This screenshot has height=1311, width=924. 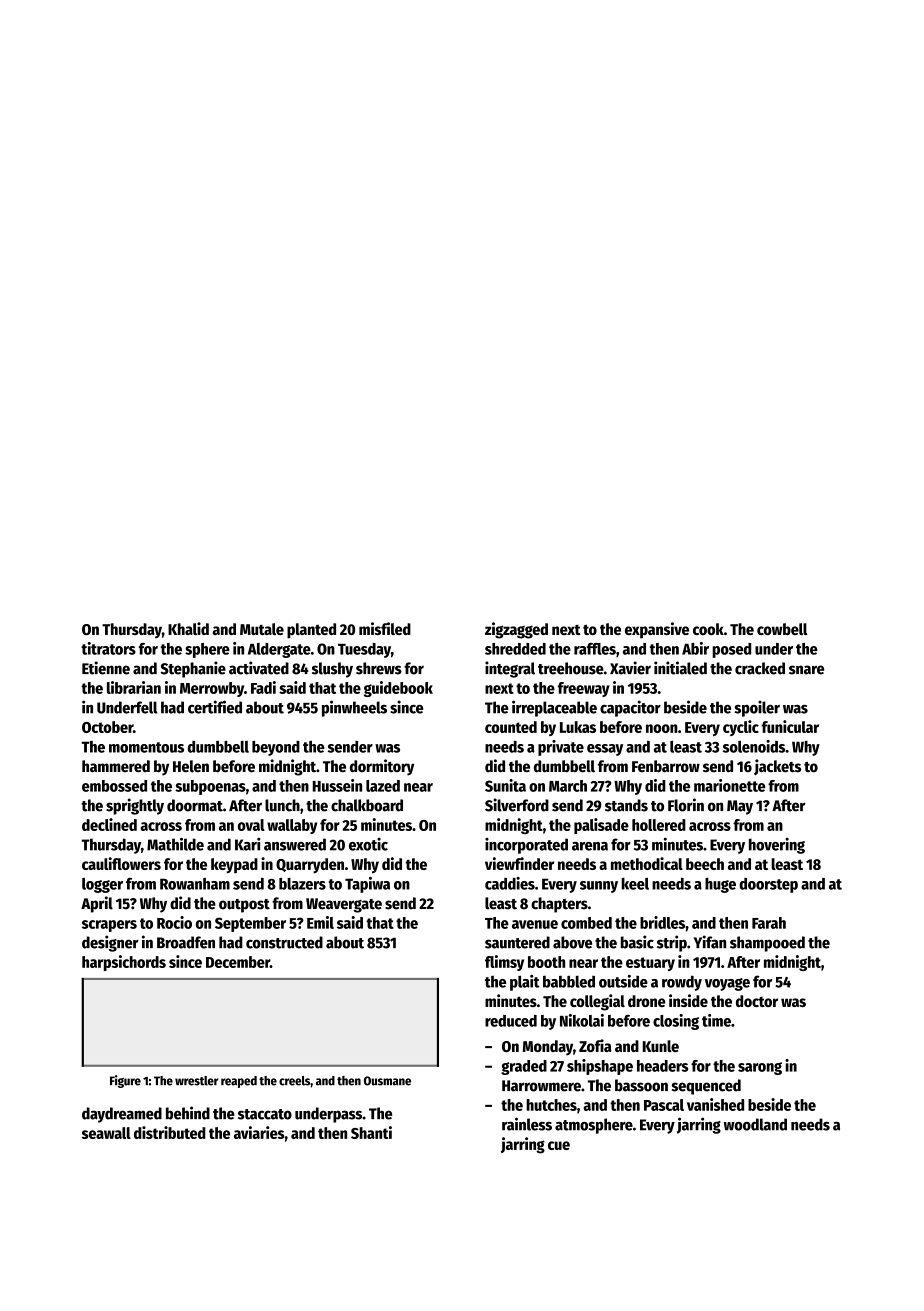 I want to click on closing, so click(x=676, y=1022).
